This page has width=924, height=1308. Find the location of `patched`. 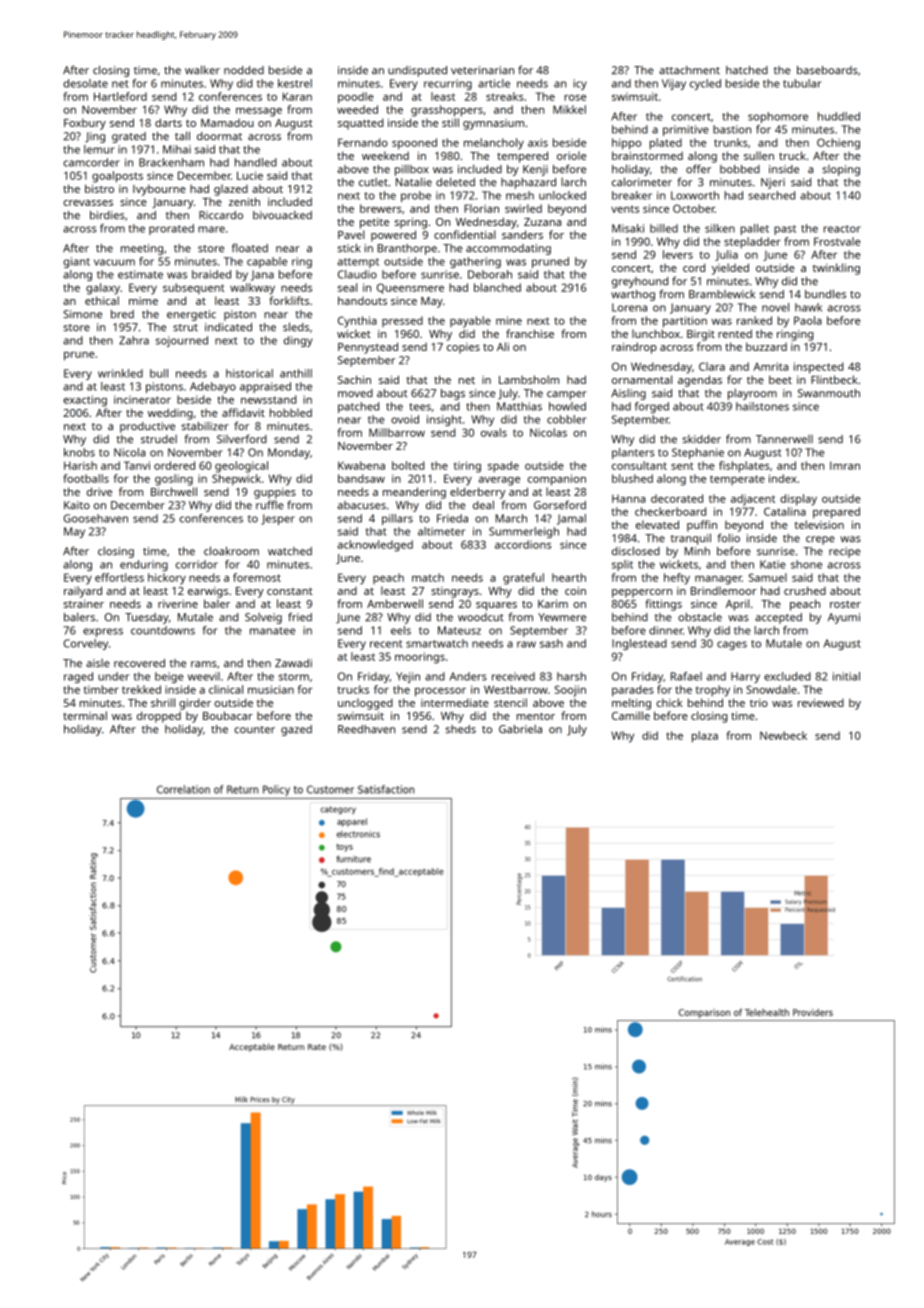

patched is located at coordinates (358, 407).
